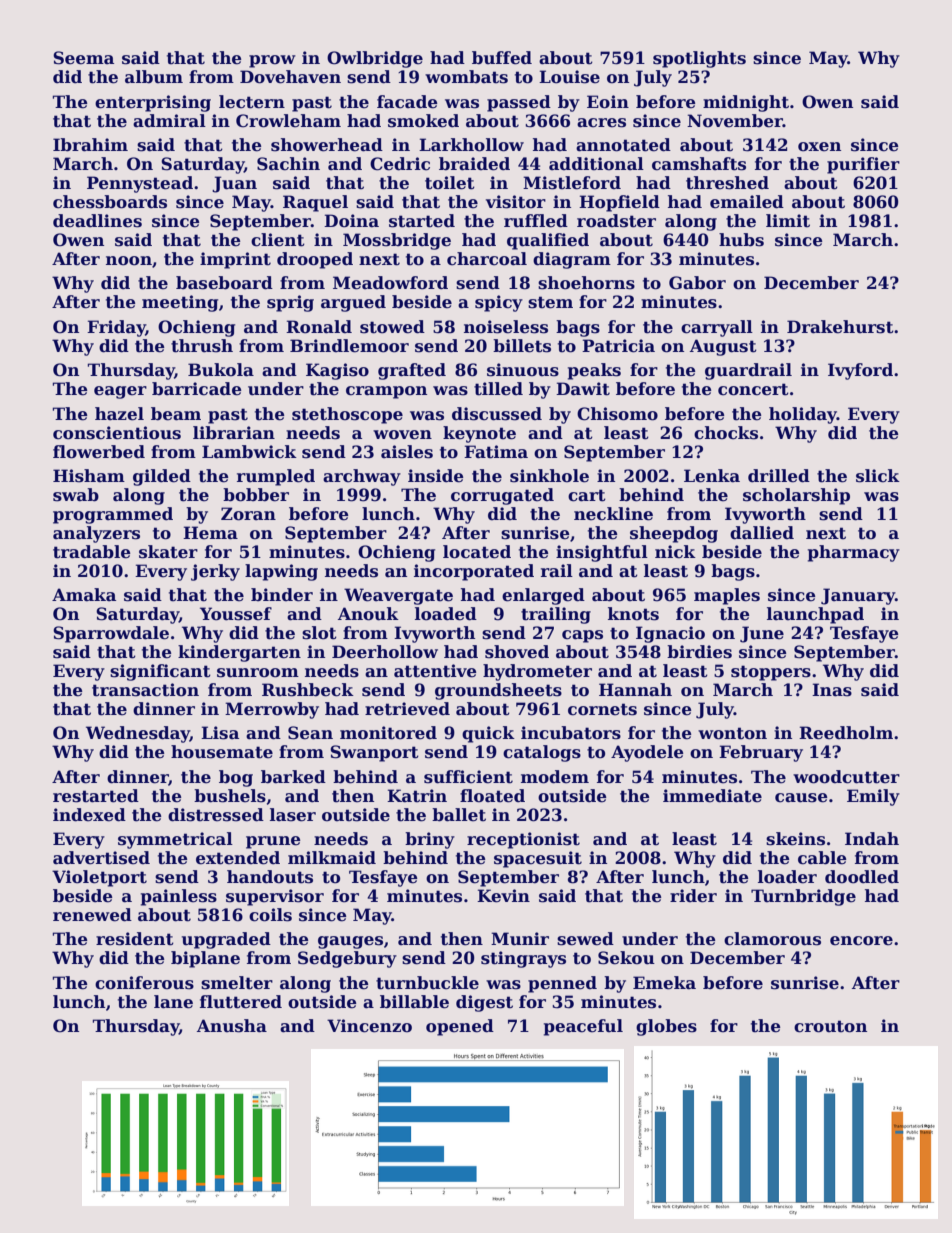 Image resolution: width=952 pixels, height=1233 pixels. What do you see at coordinates (538, 859) in the image?
I see `spacesuit` at bounding box center [538, 859].
